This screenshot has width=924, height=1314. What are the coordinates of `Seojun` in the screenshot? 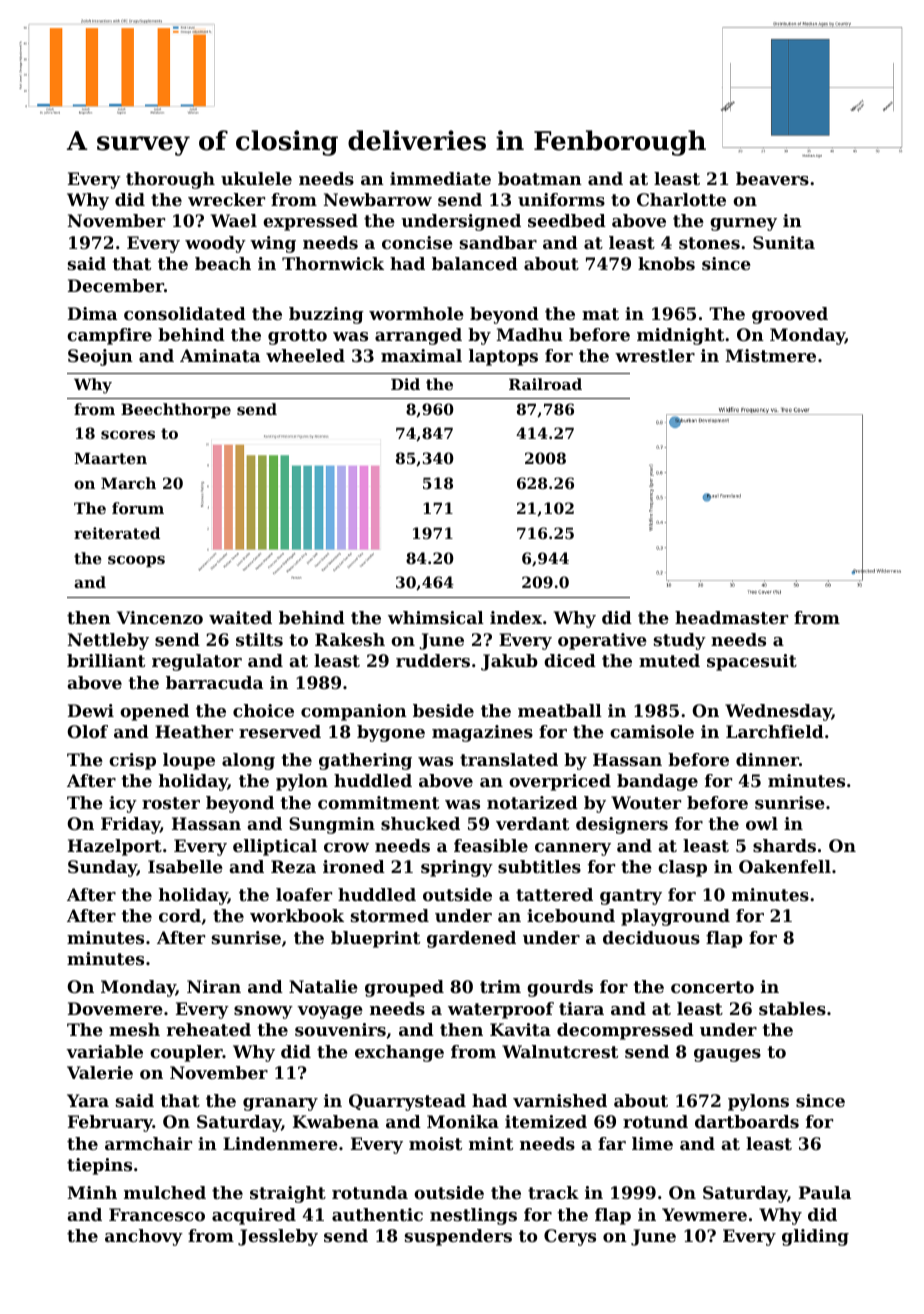 It's located at (100, 357).
